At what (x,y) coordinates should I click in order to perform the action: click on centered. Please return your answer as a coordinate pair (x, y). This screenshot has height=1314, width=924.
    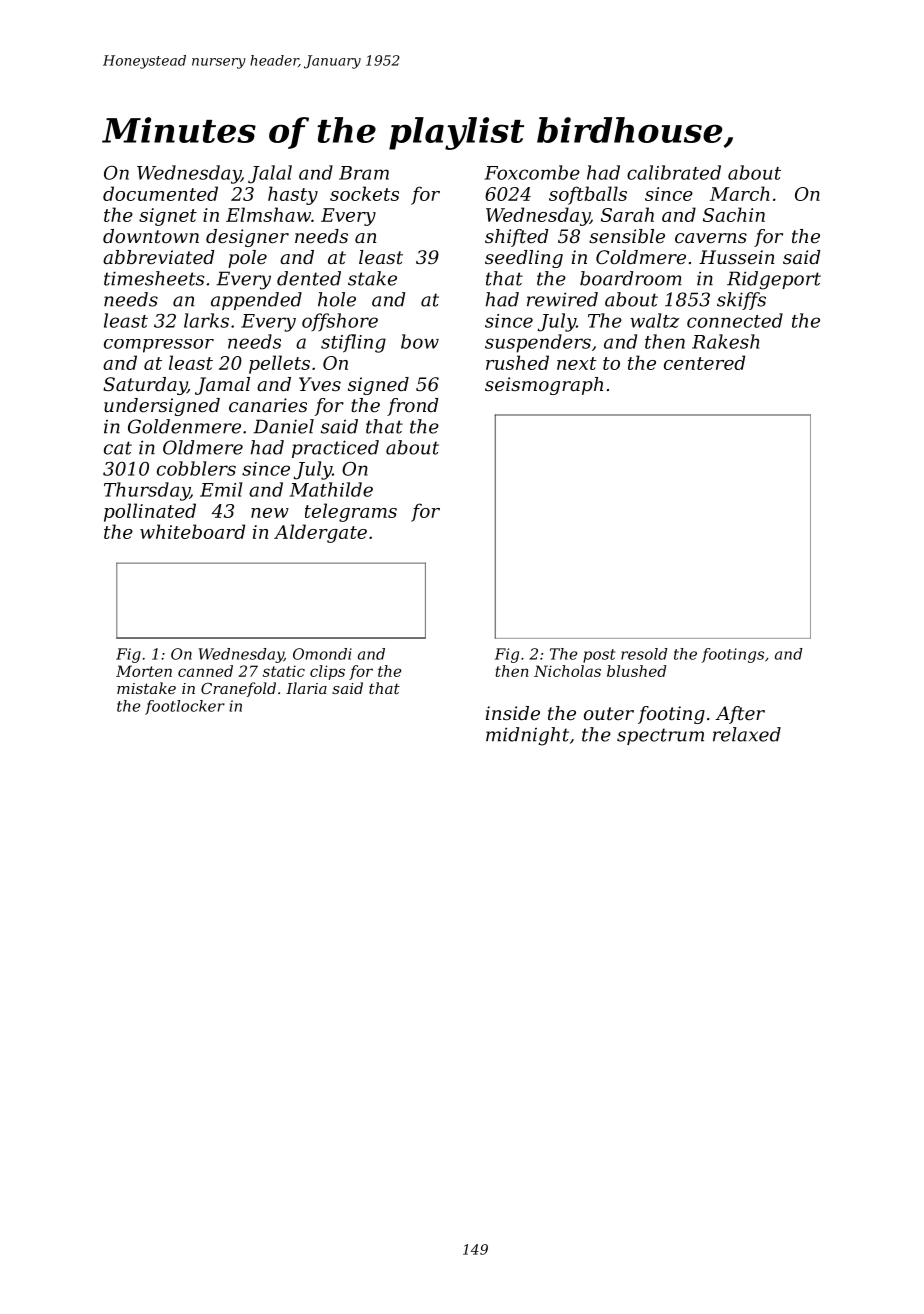
    Looking at the image, I should click on (704, 362).
